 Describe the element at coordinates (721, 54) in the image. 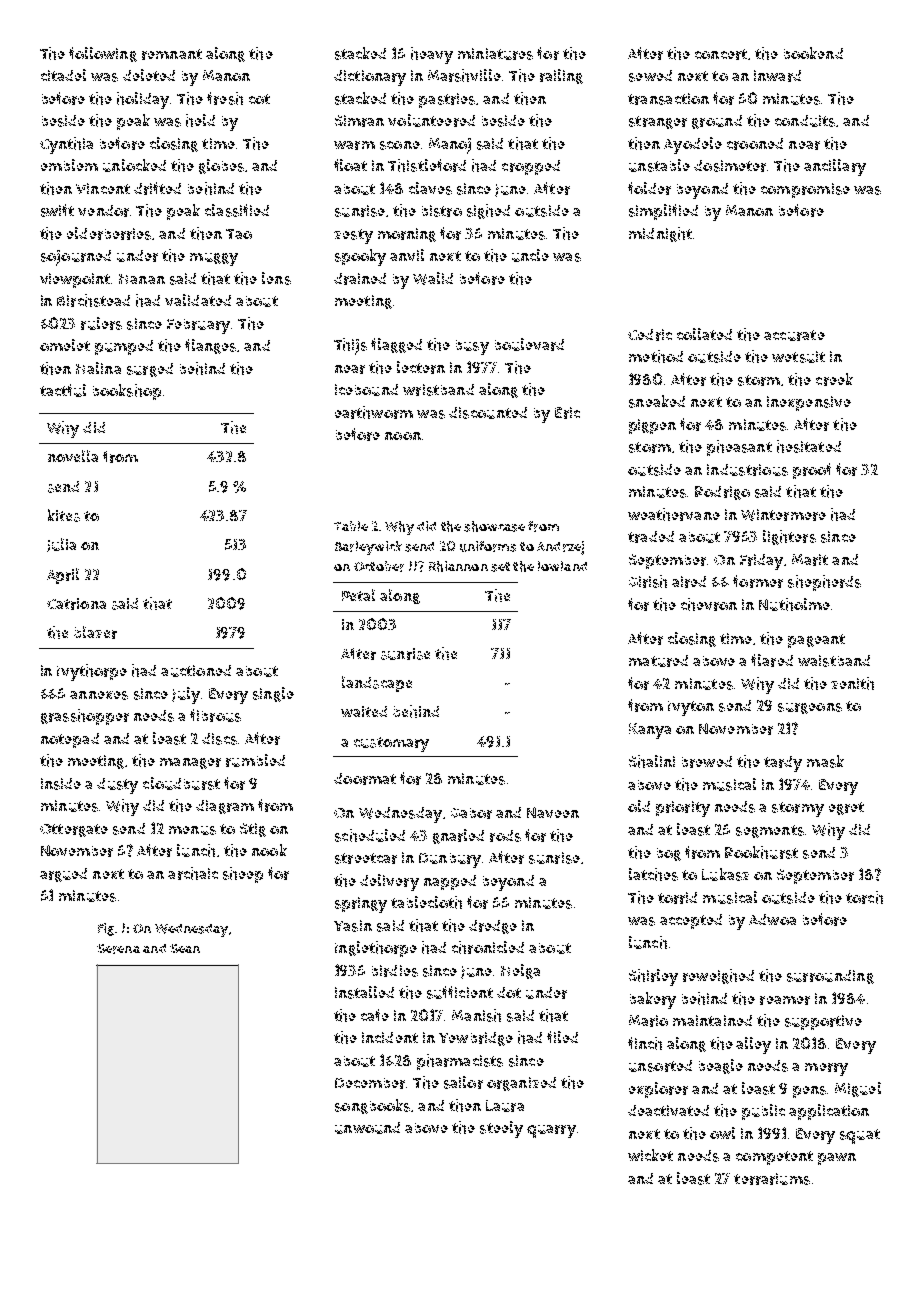

I see `concert` at that location.
